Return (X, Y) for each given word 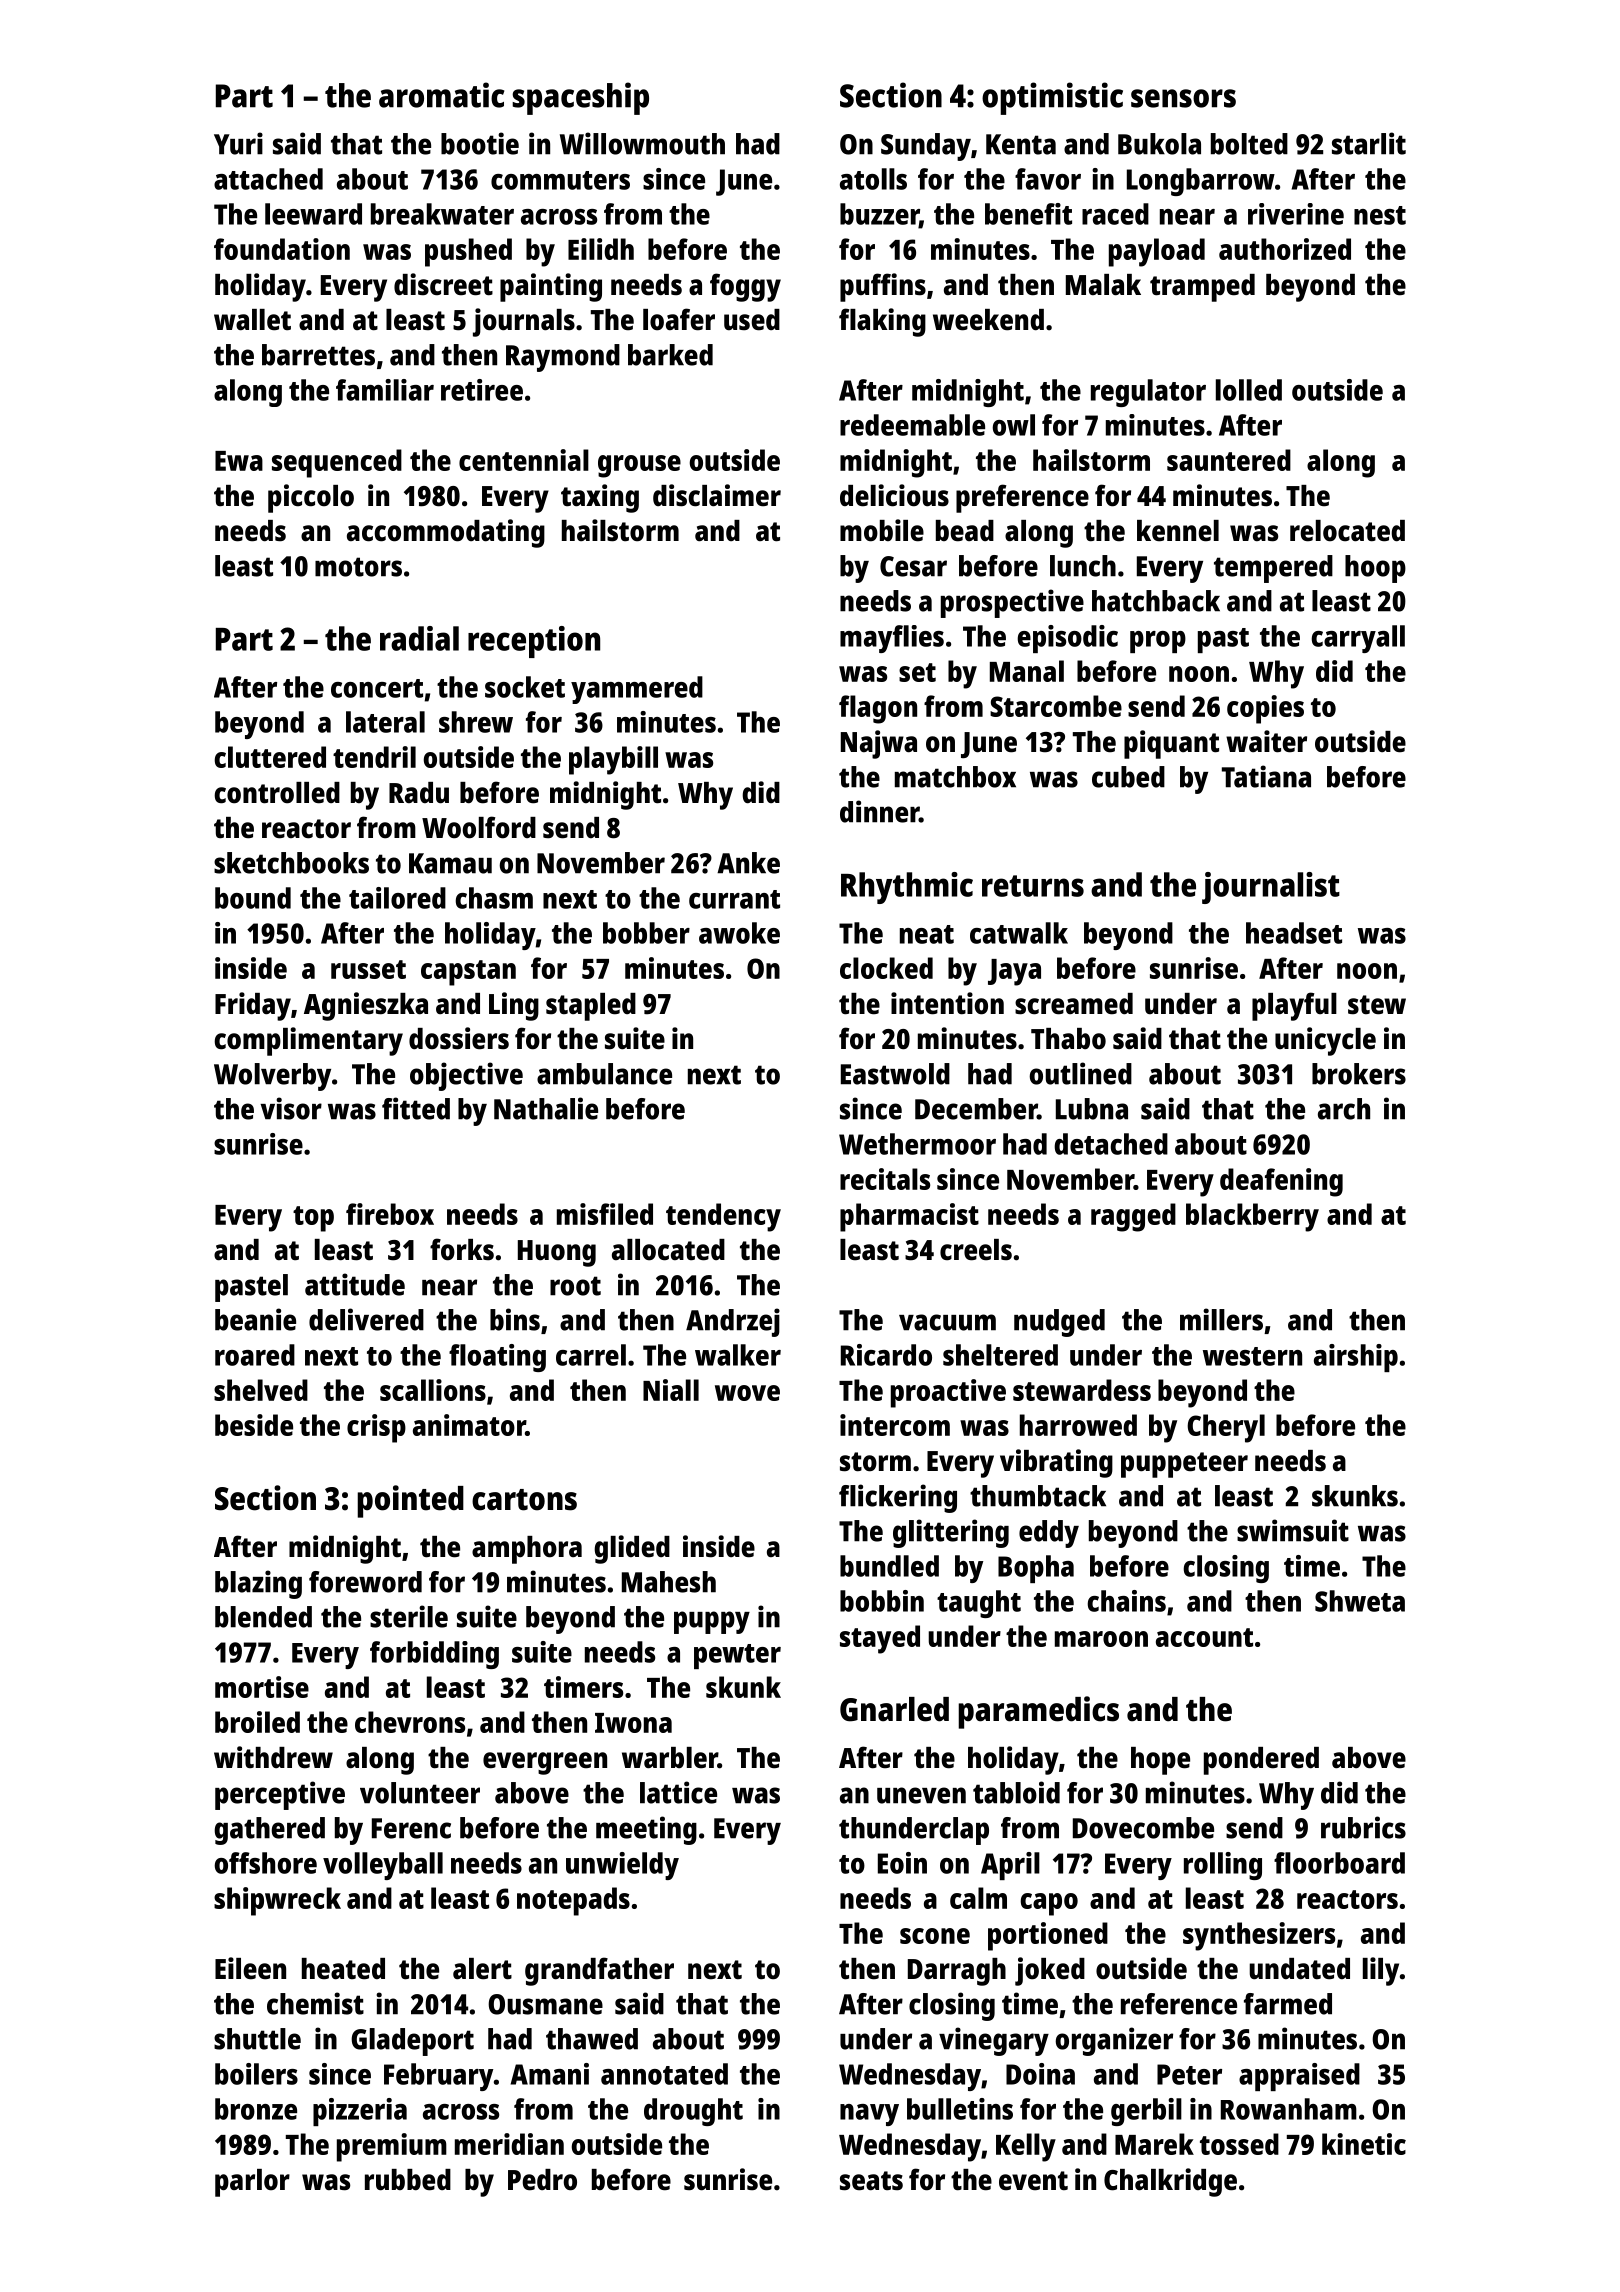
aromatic (441, 95)
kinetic (1364, 2144)
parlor (252, 2183)
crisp (376, 1428)
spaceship (580, 98)
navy (869, 2115)
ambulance (604, 1074)
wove (747, 1393)
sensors (1183, 98)
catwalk (1019, 933)
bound (253, 898)
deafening (1281, 1182)
